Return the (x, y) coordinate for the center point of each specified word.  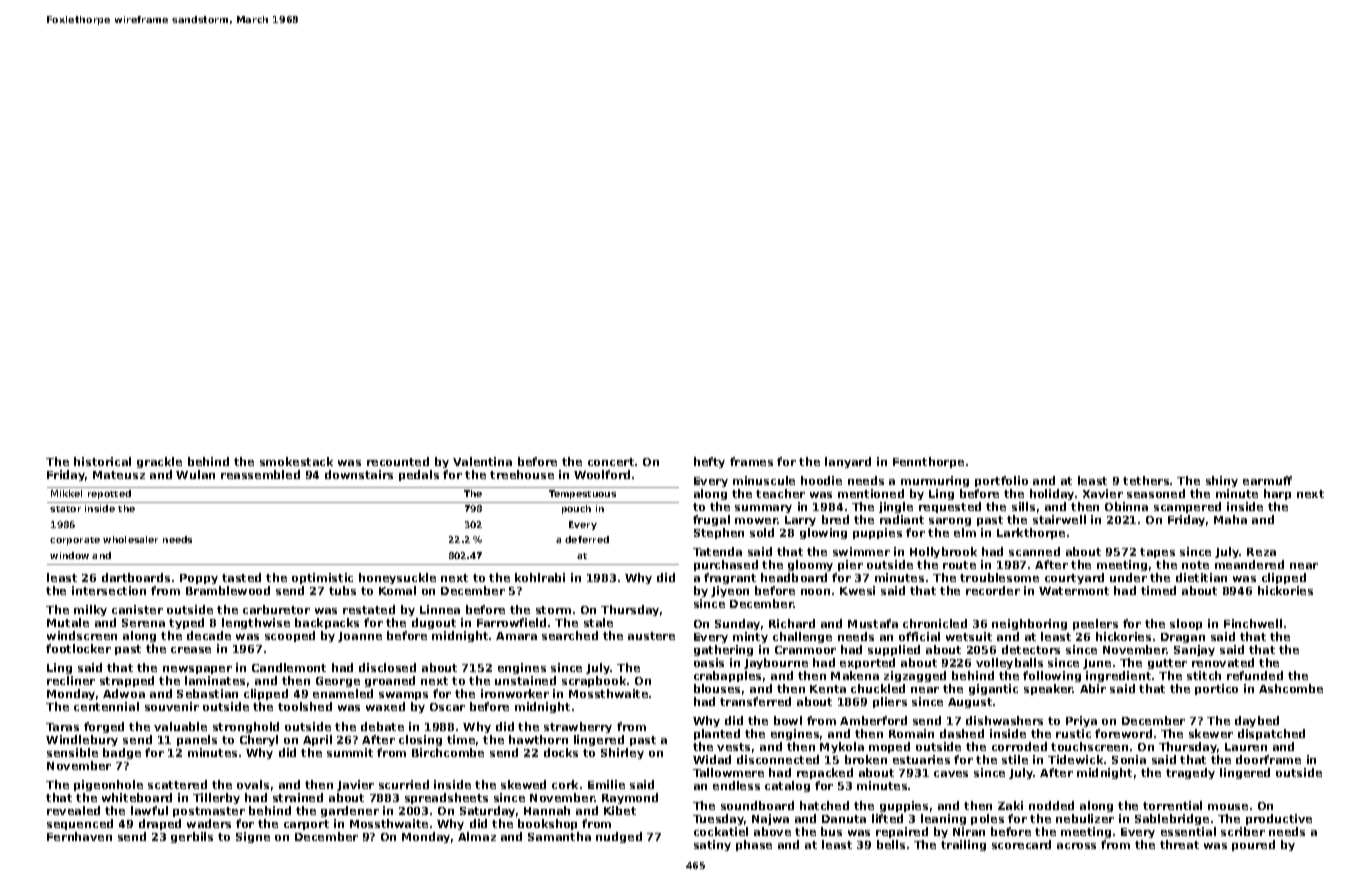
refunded (1255, 675)
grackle (159, 462)
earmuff (1267, 480)
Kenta (828, 689)
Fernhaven (79, 836)
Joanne (360, 637)
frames (751, 461)
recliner (71, 680)
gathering (723, 650)
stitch (1204, 675)
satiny (712, 845)
